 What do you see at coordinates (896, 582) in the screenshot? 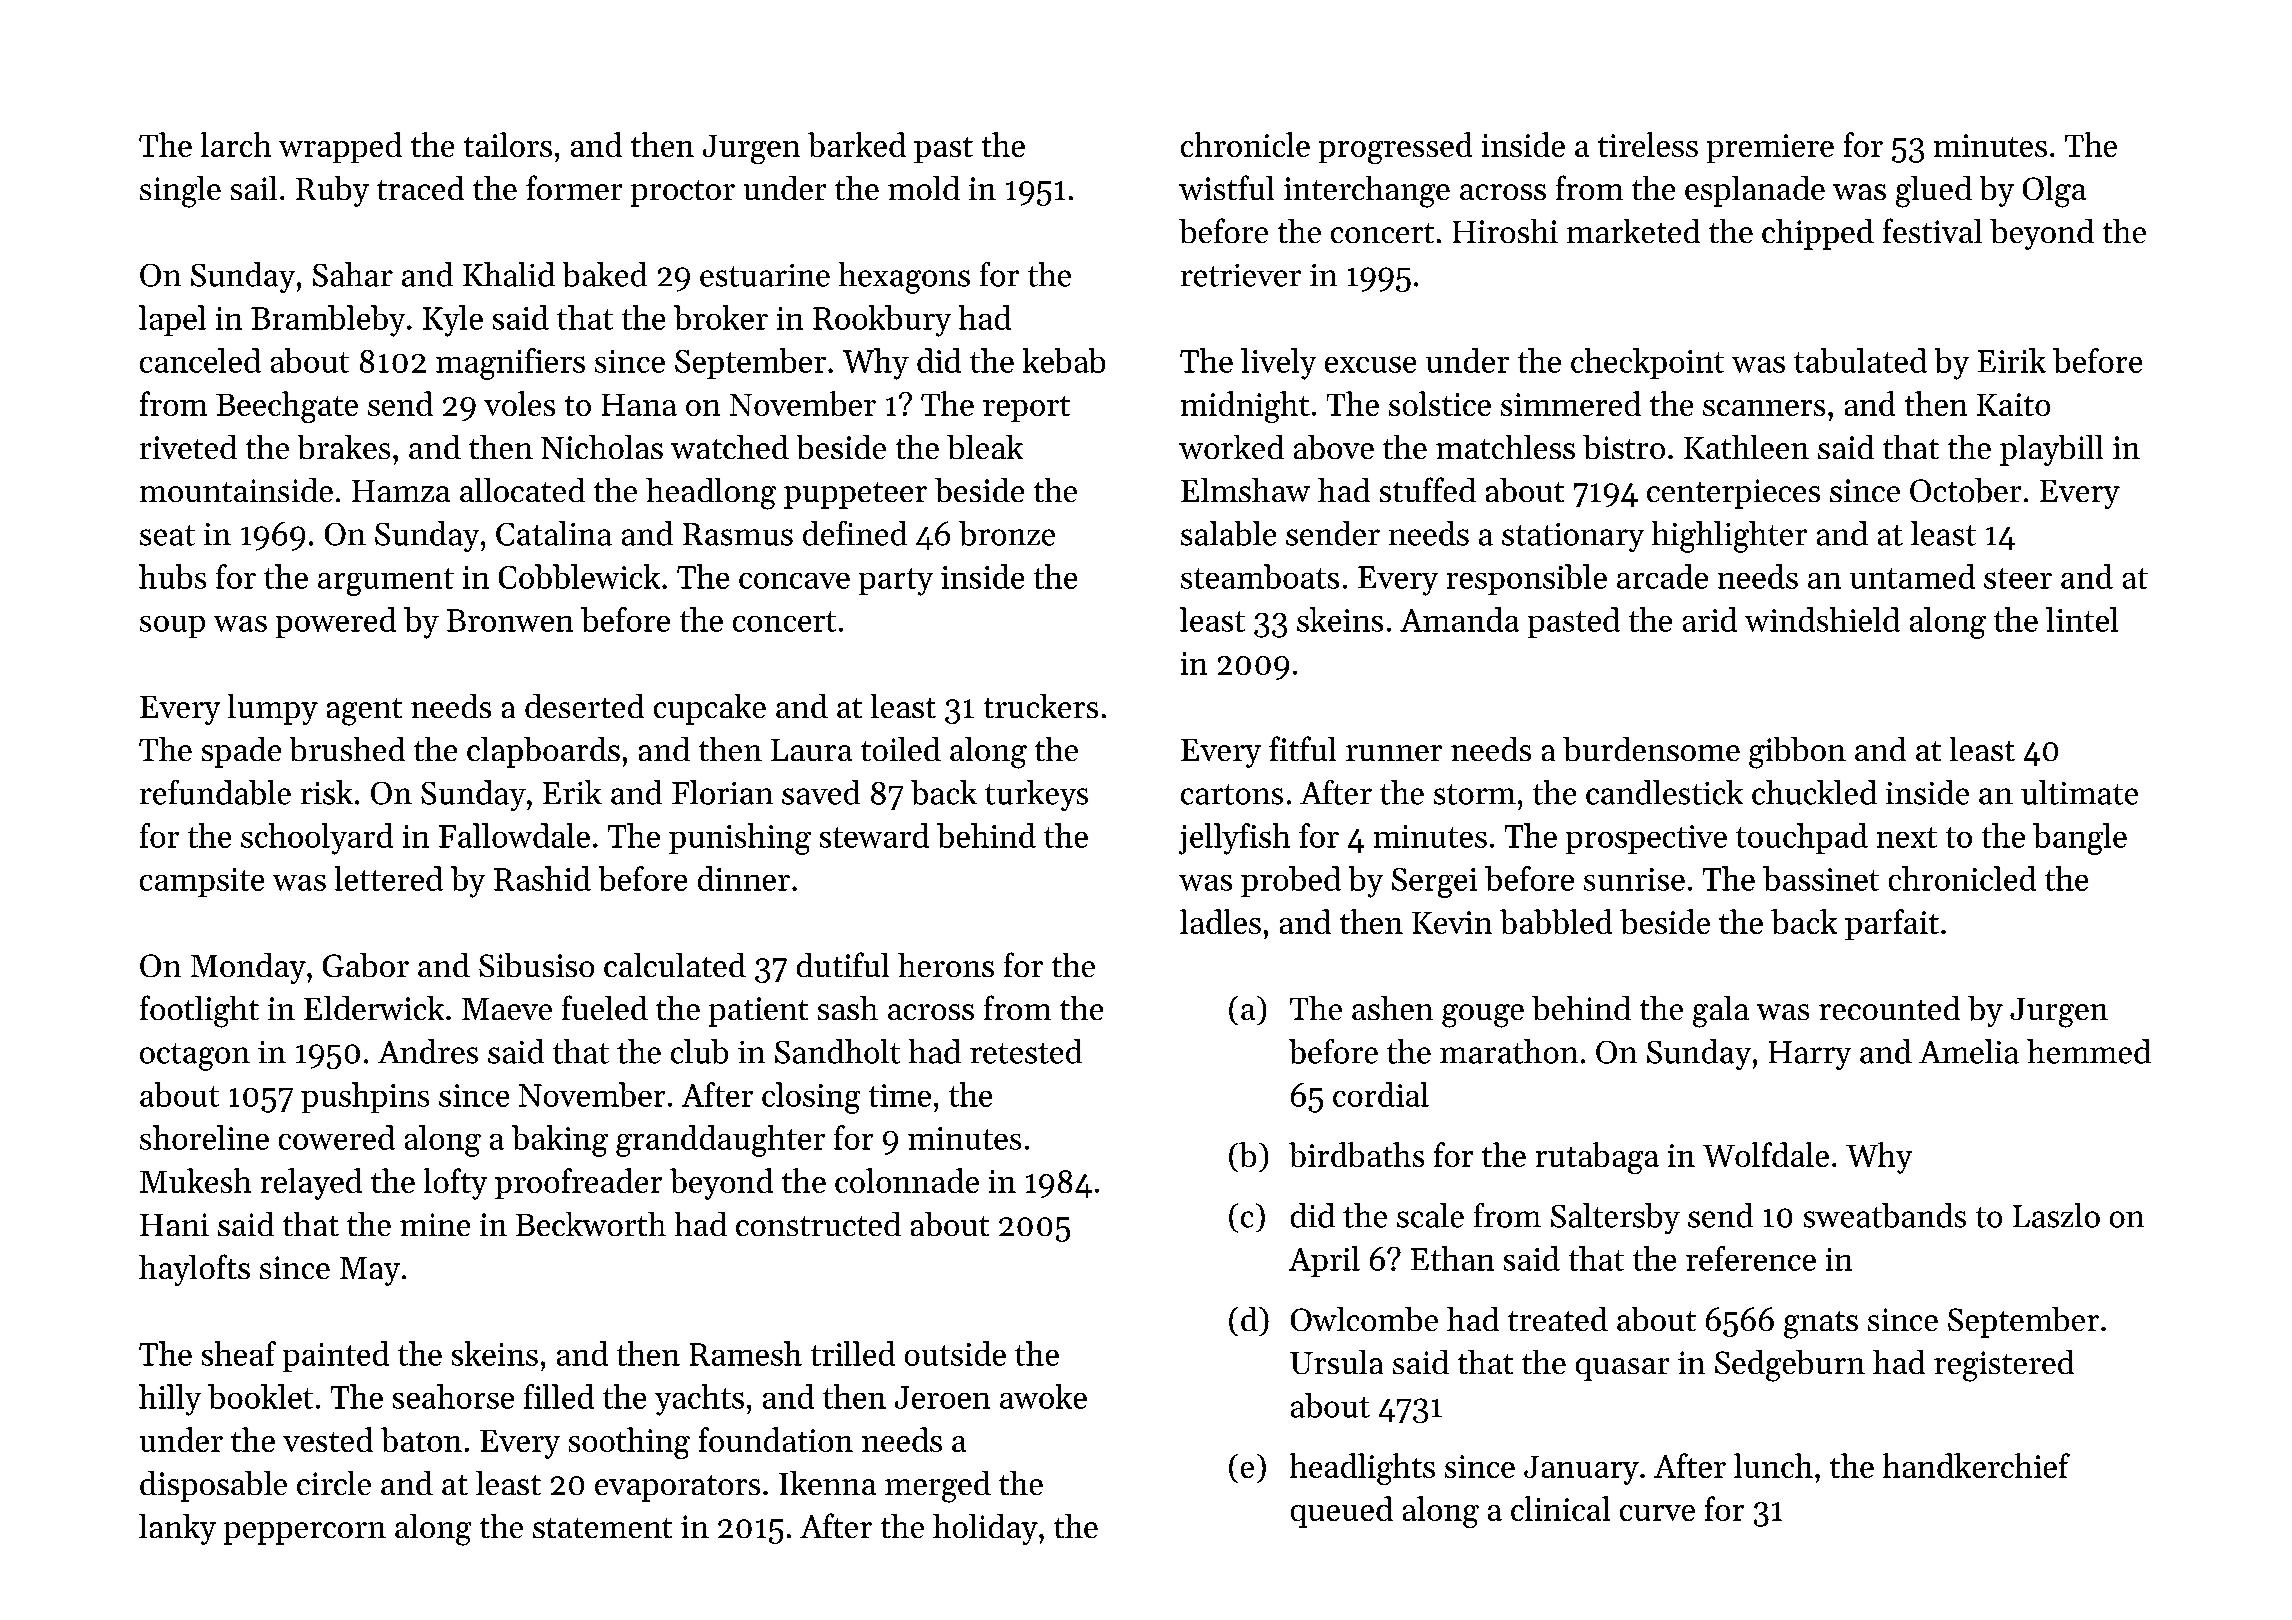
I see `party` at bounding box center [896, 582].
